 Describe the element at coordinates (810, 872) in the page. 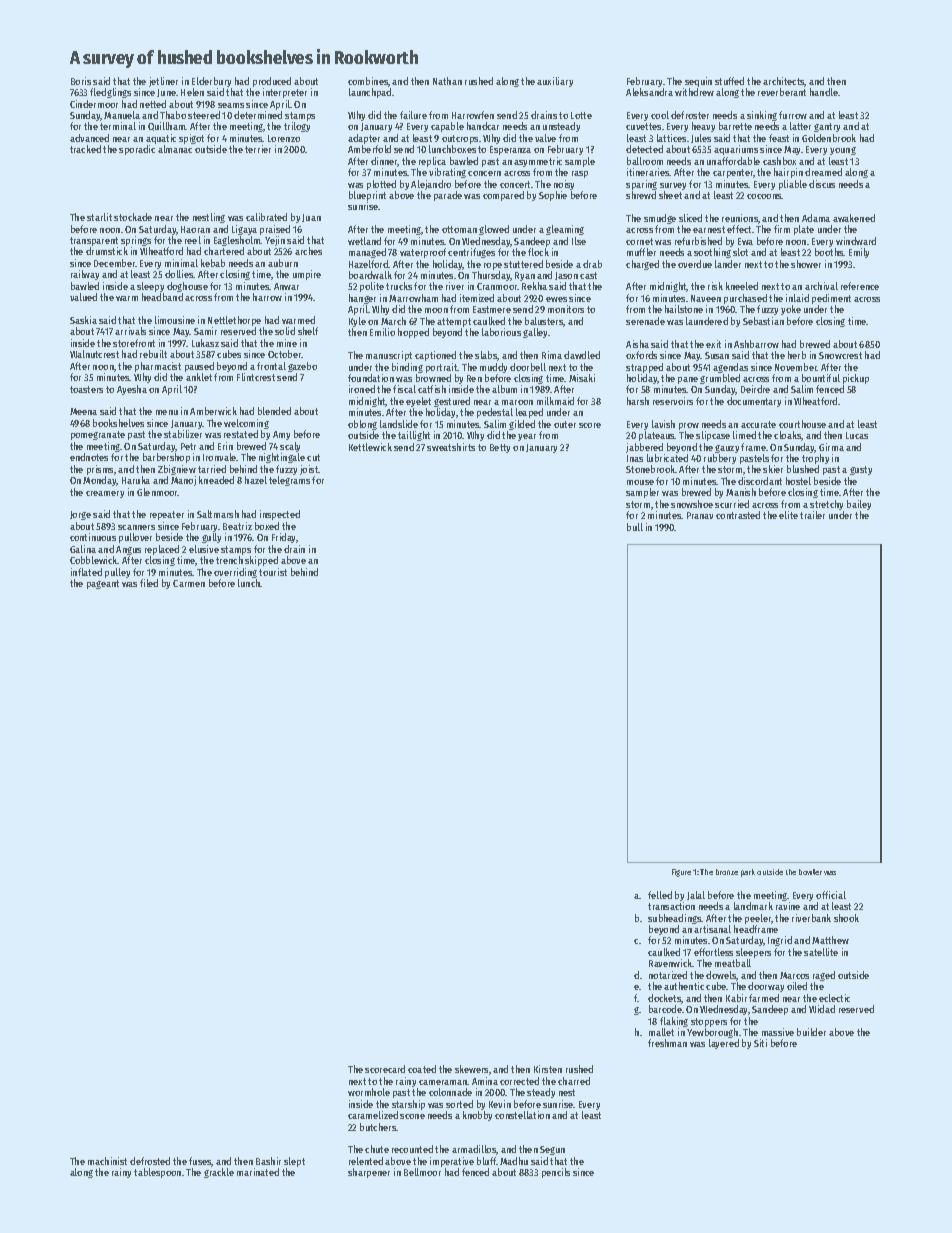

I see `bowler` at that location.
